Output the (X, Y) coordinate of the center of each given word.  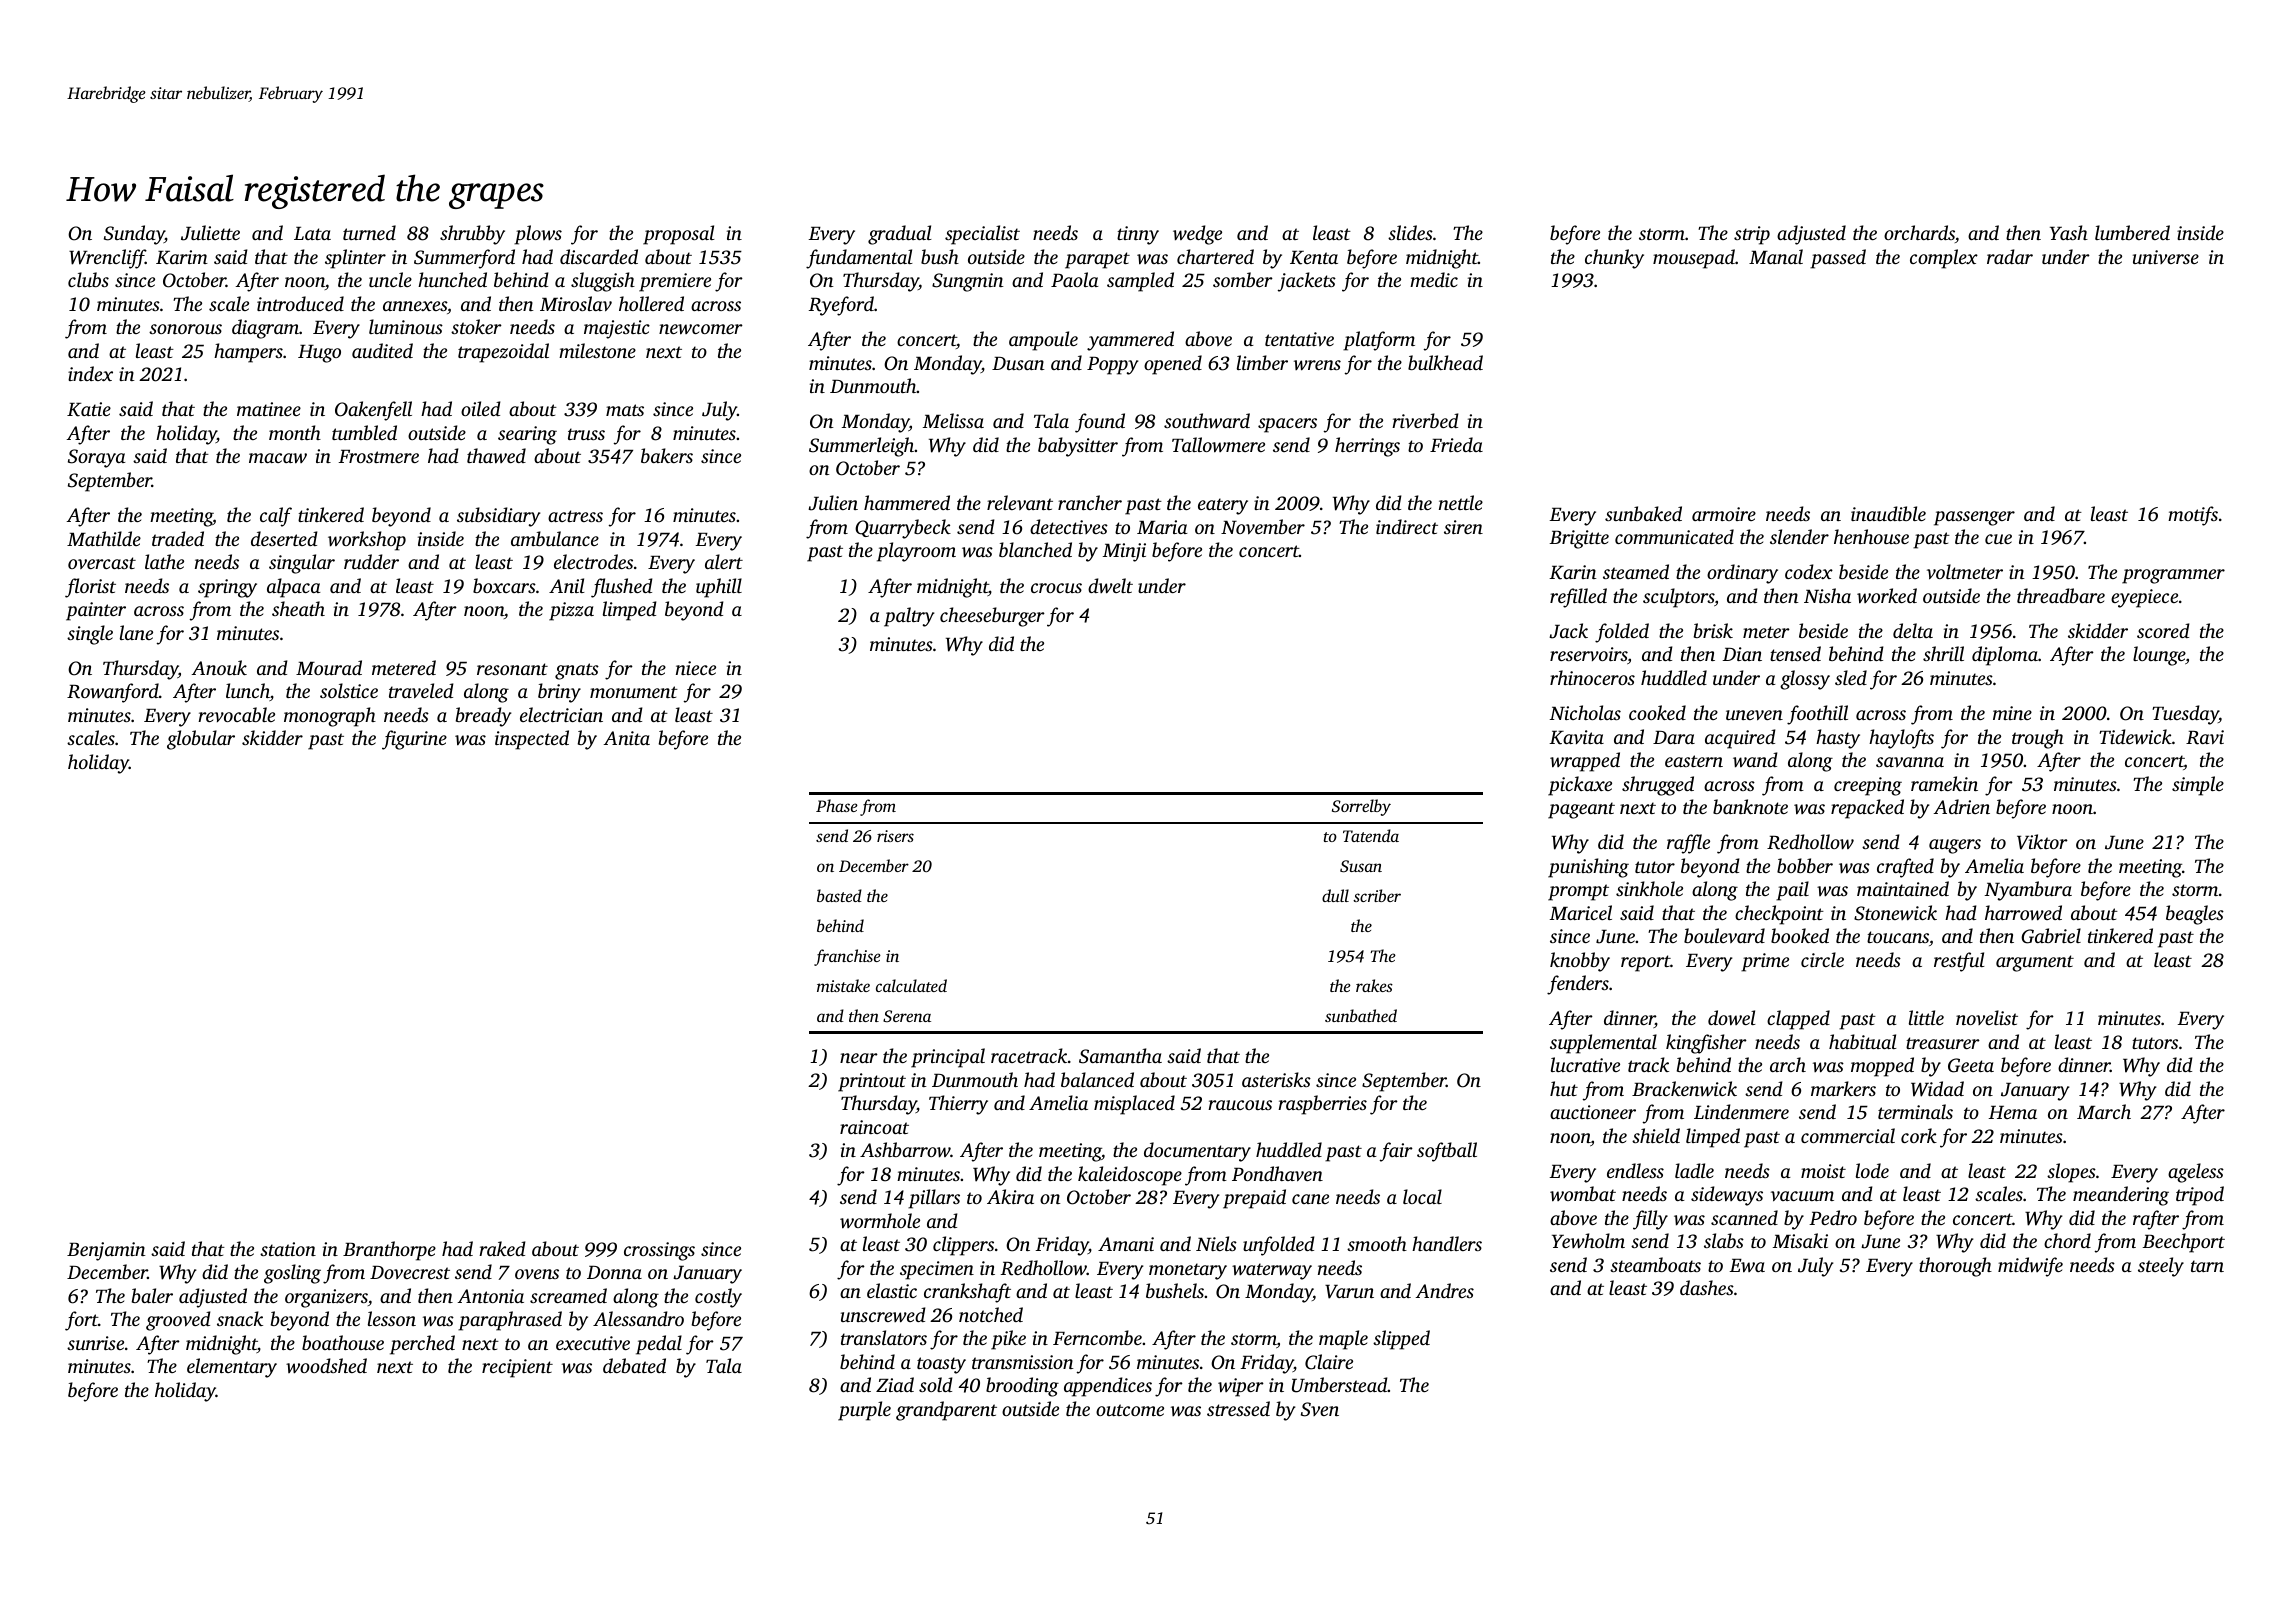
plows (538, 235)
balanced (1097, 1079)
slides (1410, 232)
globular (201, 740)
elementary (232, 1368)
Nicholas (1585, 712)
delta (1913, 630)
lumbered (2132, 232)
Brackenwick (1684, 1089)
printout (872, 1082)
